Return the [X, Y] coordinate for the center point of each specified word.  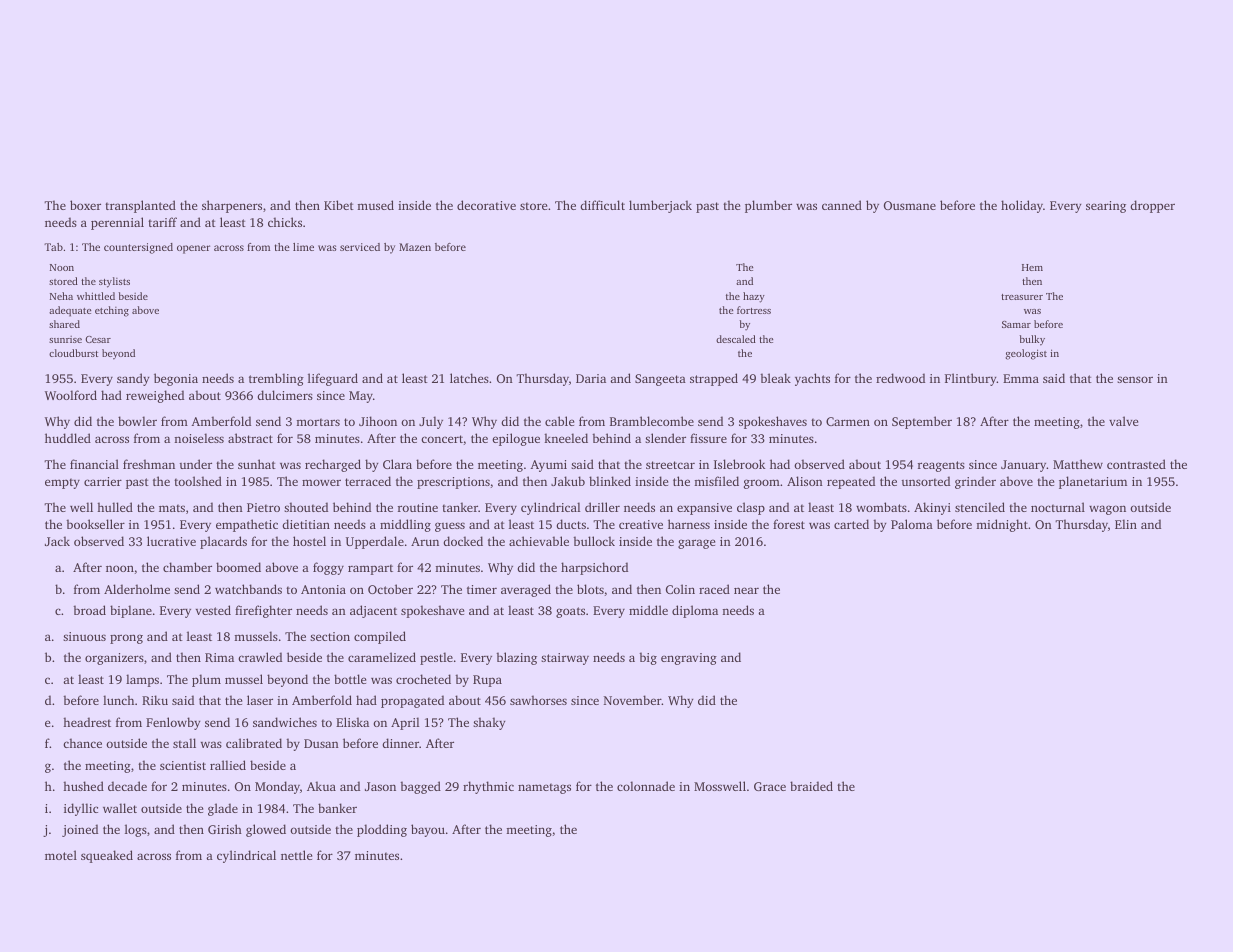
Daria [591, 378]
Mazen [415, 247]
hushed [83, 786]
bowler [137, 421]
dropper [1152, 206]
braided [811, 786]
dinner [400, 743]
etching [112, 311]
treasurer [1022, 297]
